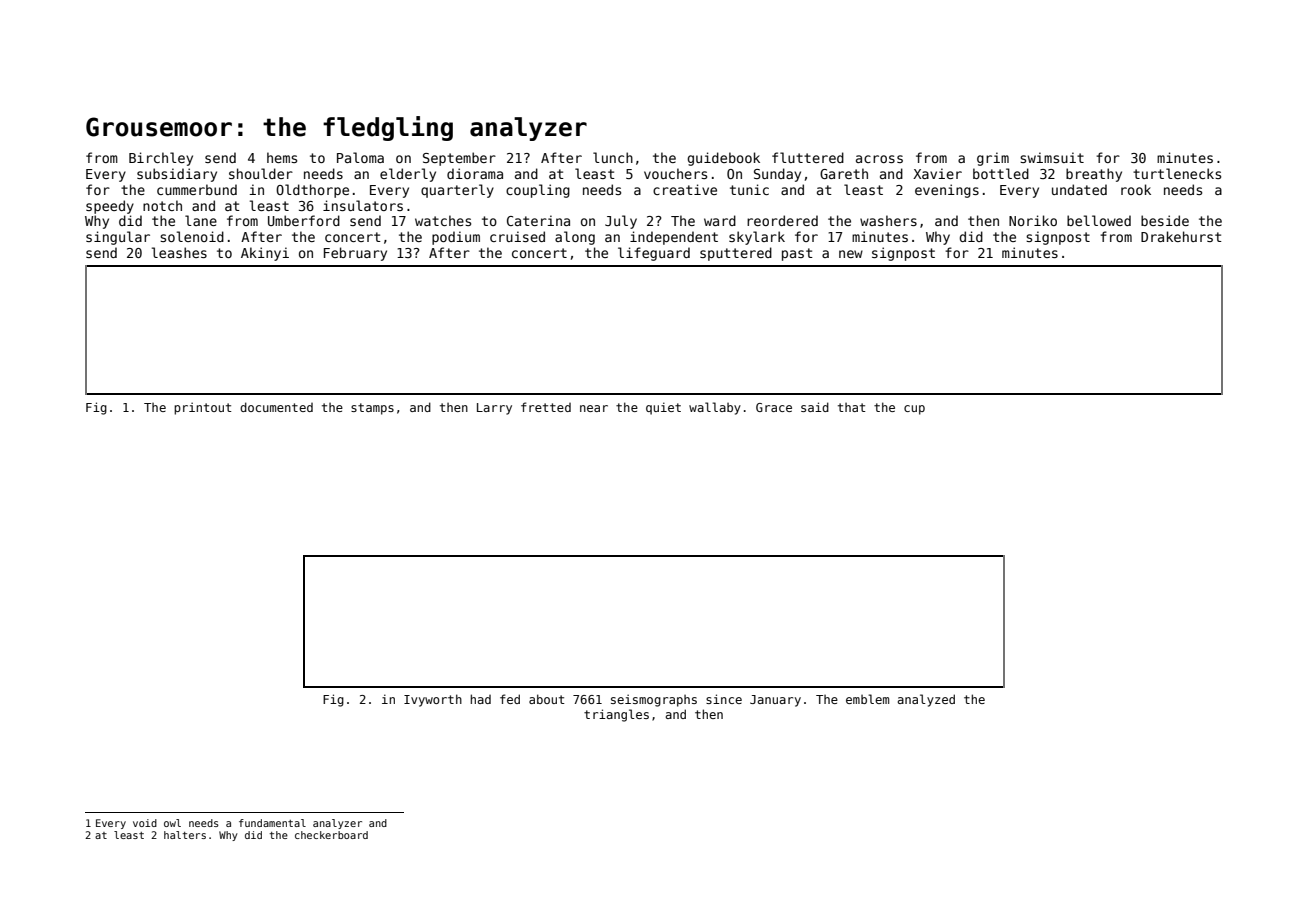 Image resolution: width=1308 pixels, height=924 pixels. What do you see at coordinates (272, 823) in the screenshot?
I see `fundamental` at bounding box center [272, 823].
